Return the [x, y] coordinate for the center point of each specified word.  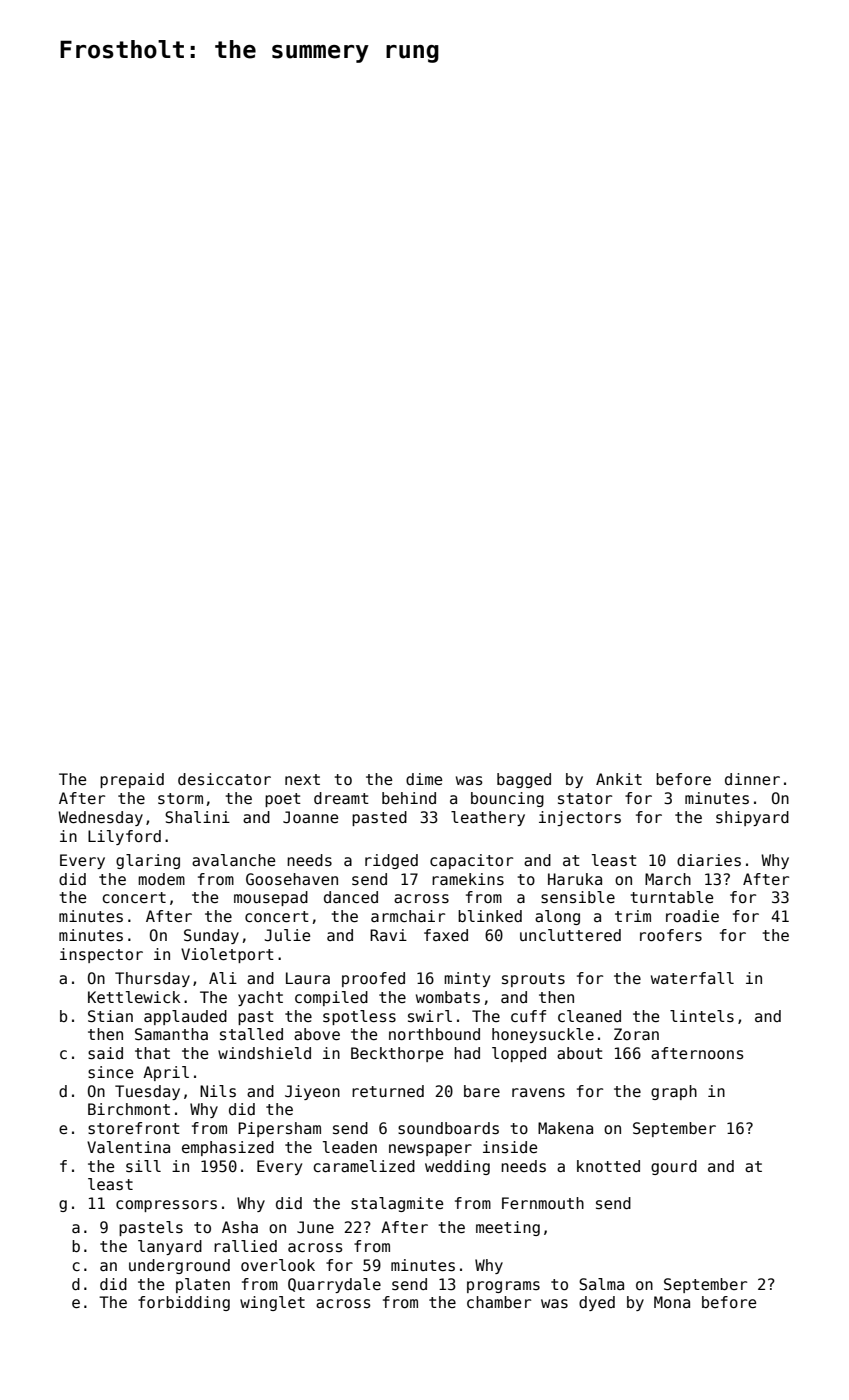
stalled [251, 1034]
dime [424, 779]
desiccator [224, 779]
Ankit [619, 779]
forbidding [184, 1303]
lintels [702, 1016]
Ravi [388, 935]
